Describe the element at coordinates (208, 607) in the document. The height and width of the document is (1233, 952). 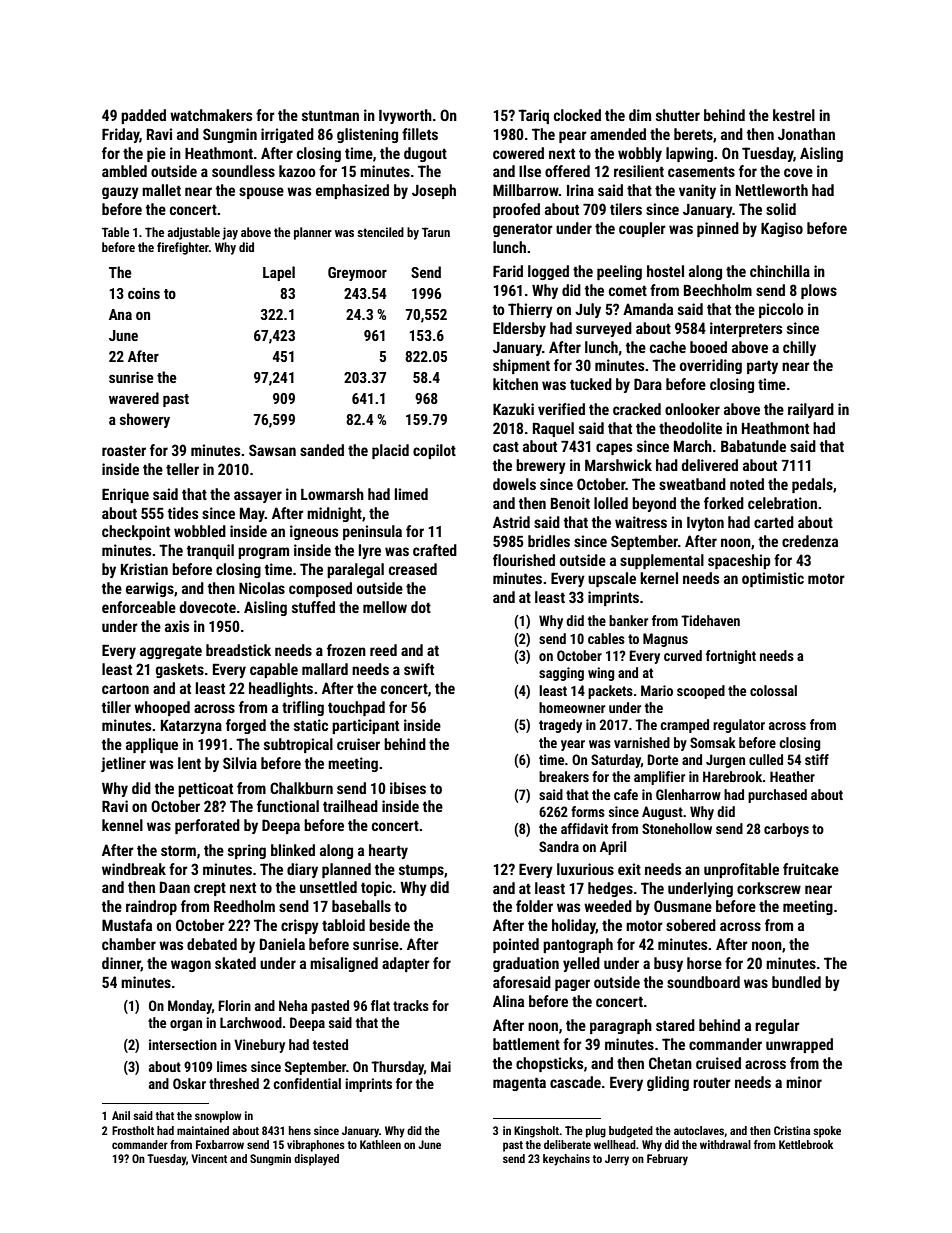
I see `dovecote` at that location.
